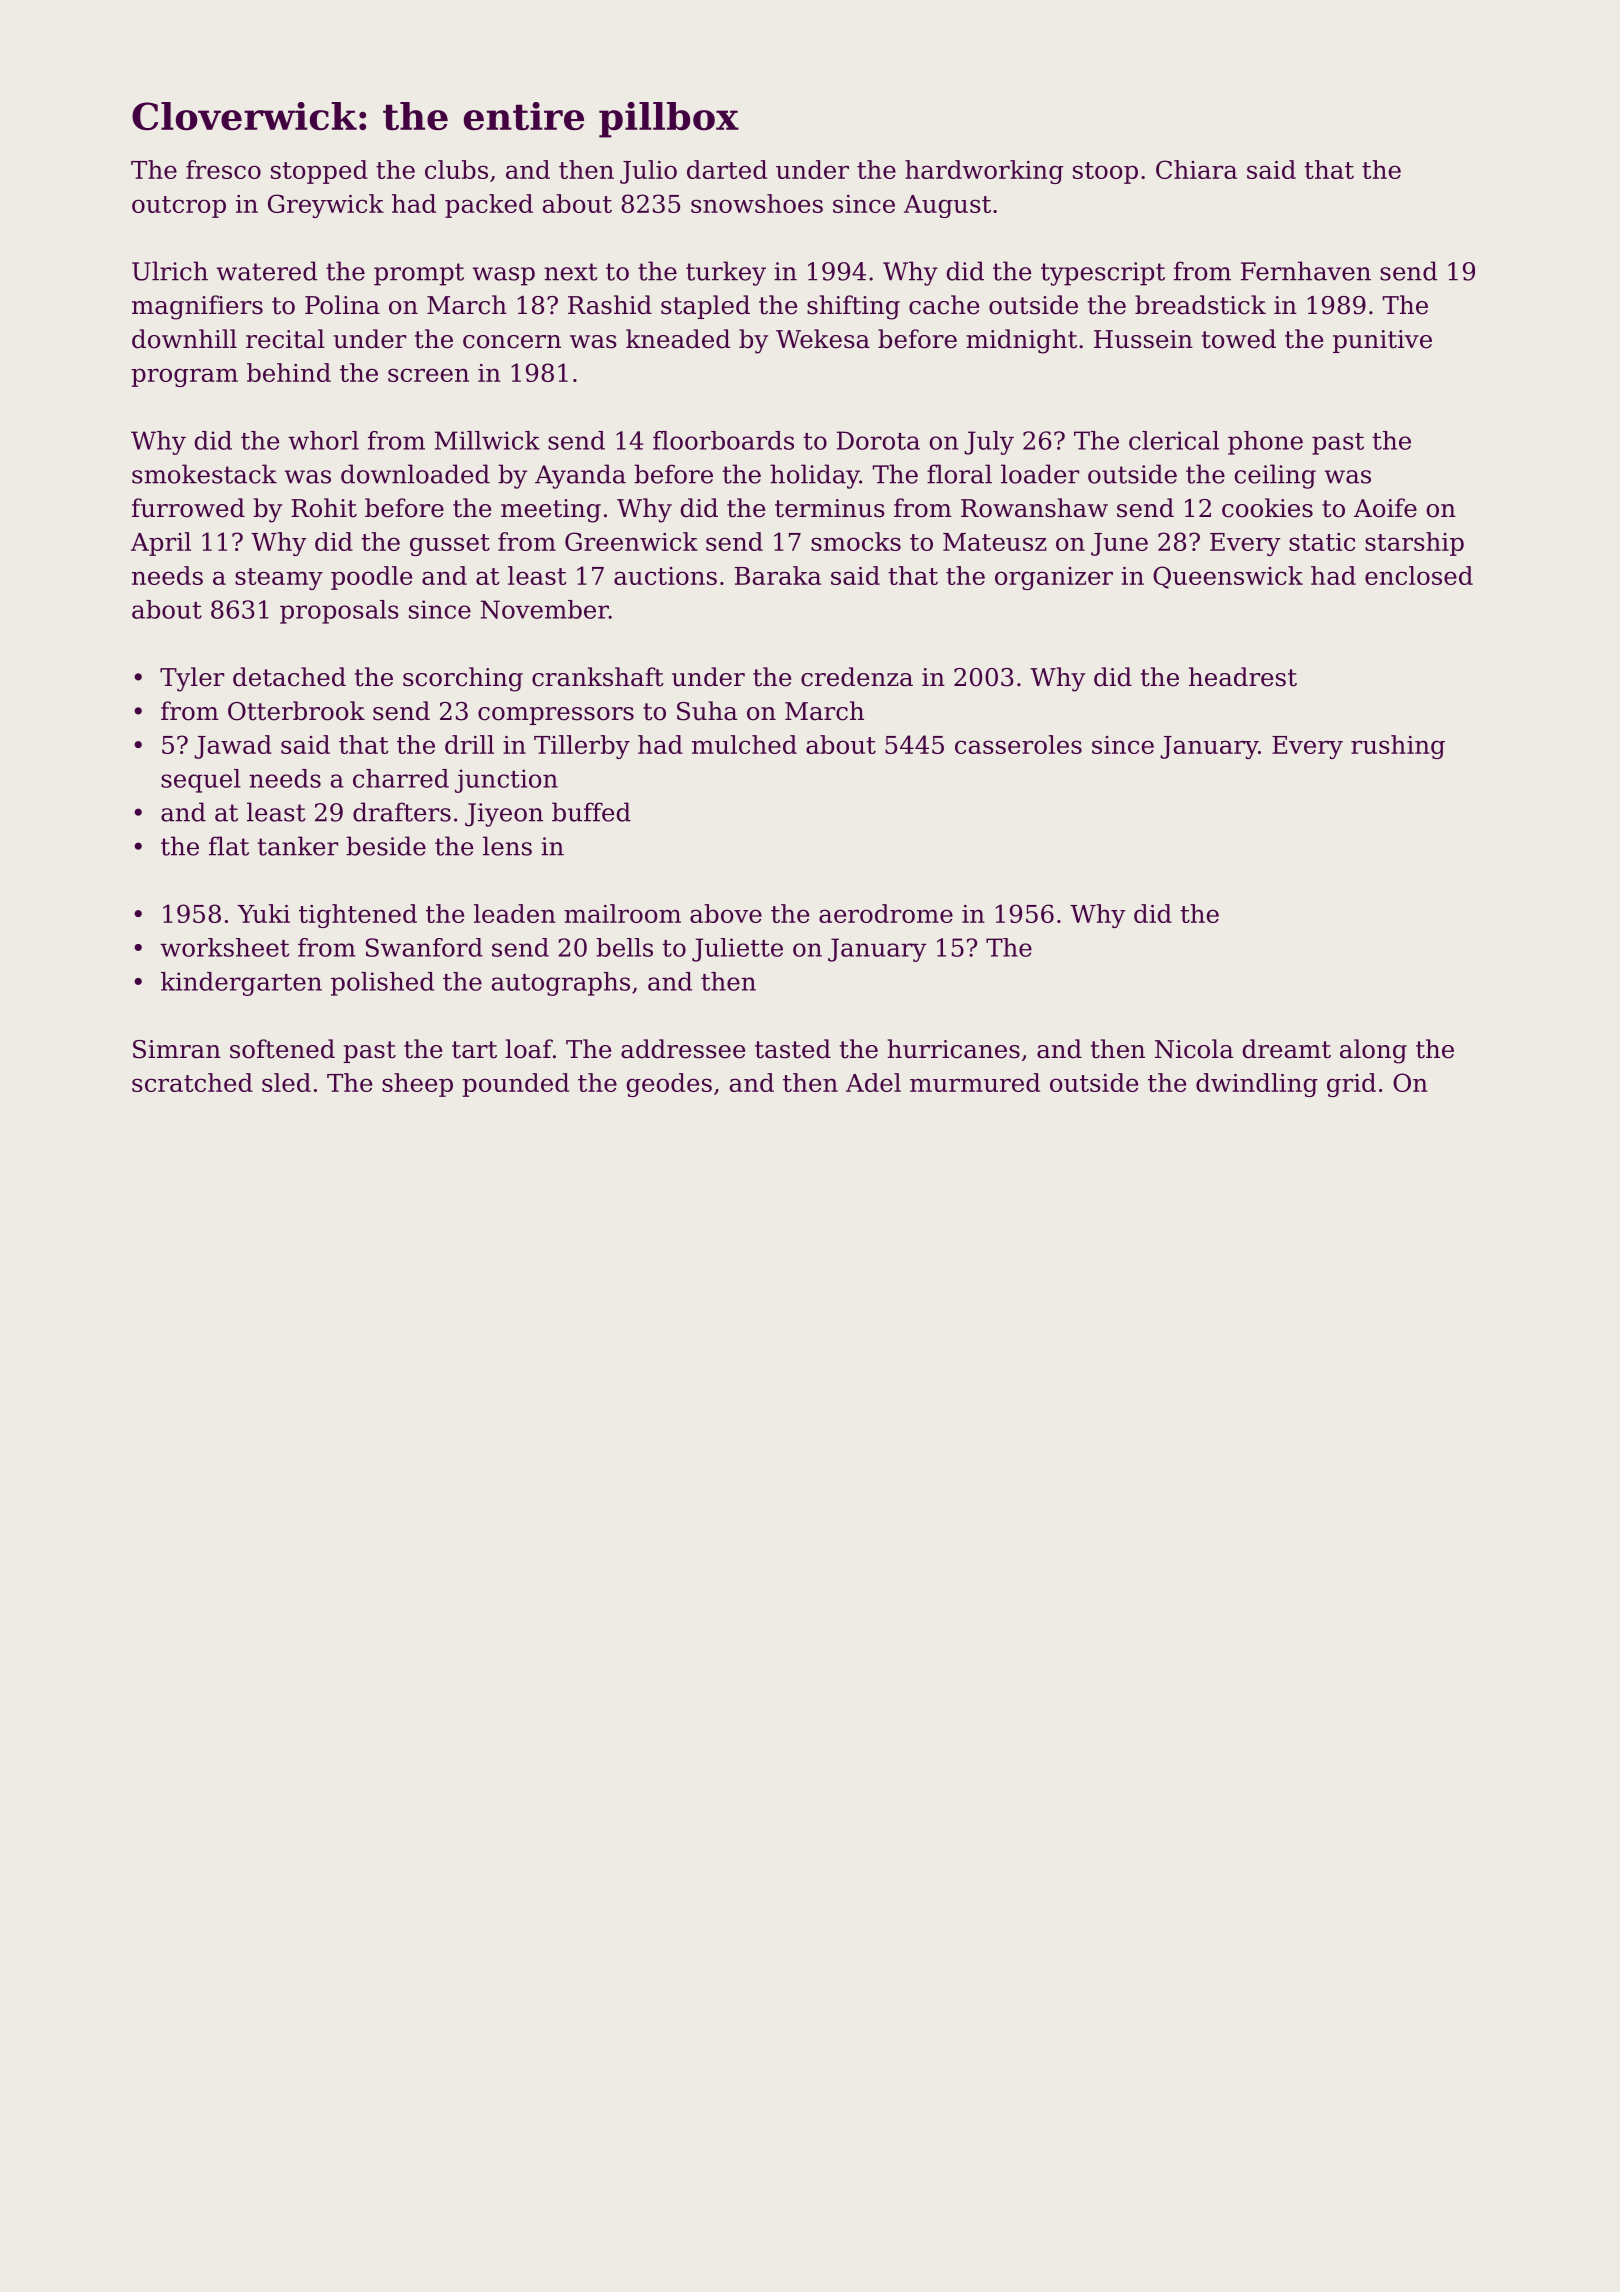 This screenshot has height=2292, width=1620. Describe the element at coordinates (1196, 169) in the screenshot. I see `Chiara` at that location.
